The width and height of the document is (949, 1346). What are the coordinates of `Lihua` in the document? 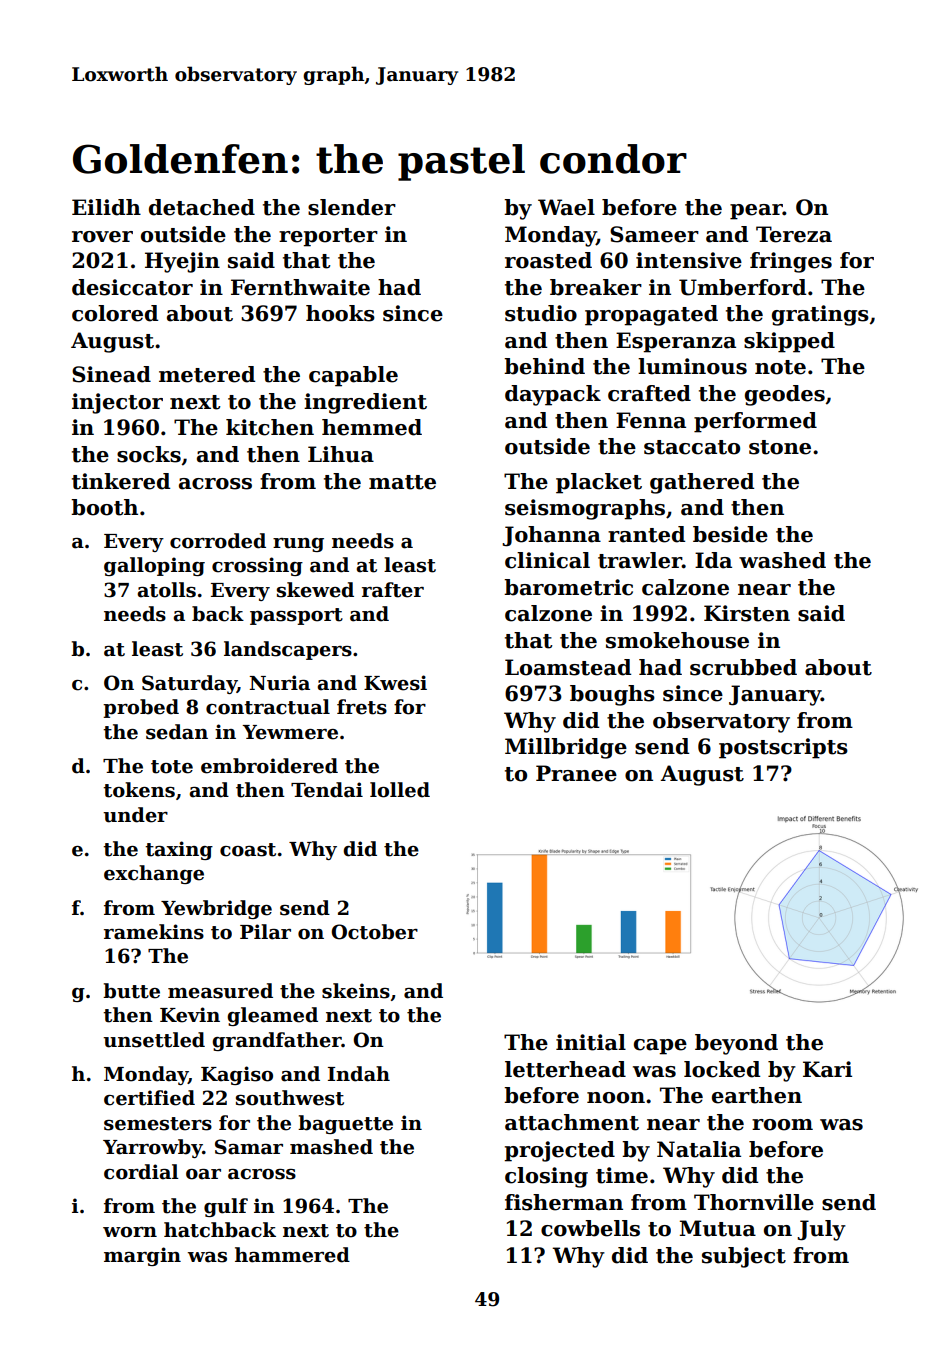 It's located at (341, 454).
